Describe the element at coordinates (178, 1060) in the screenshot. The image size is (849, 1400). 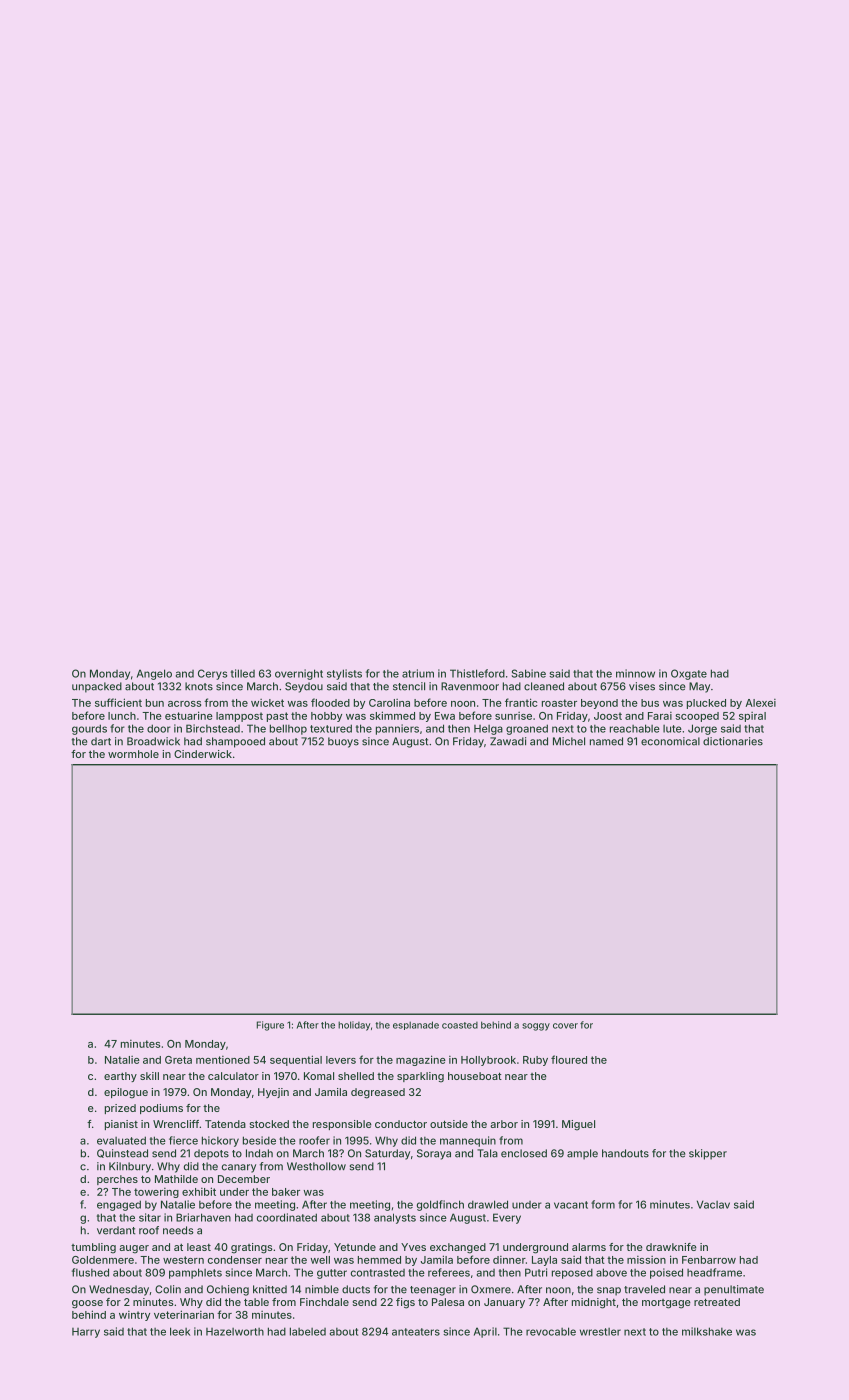
I see `Greta` at that location.
